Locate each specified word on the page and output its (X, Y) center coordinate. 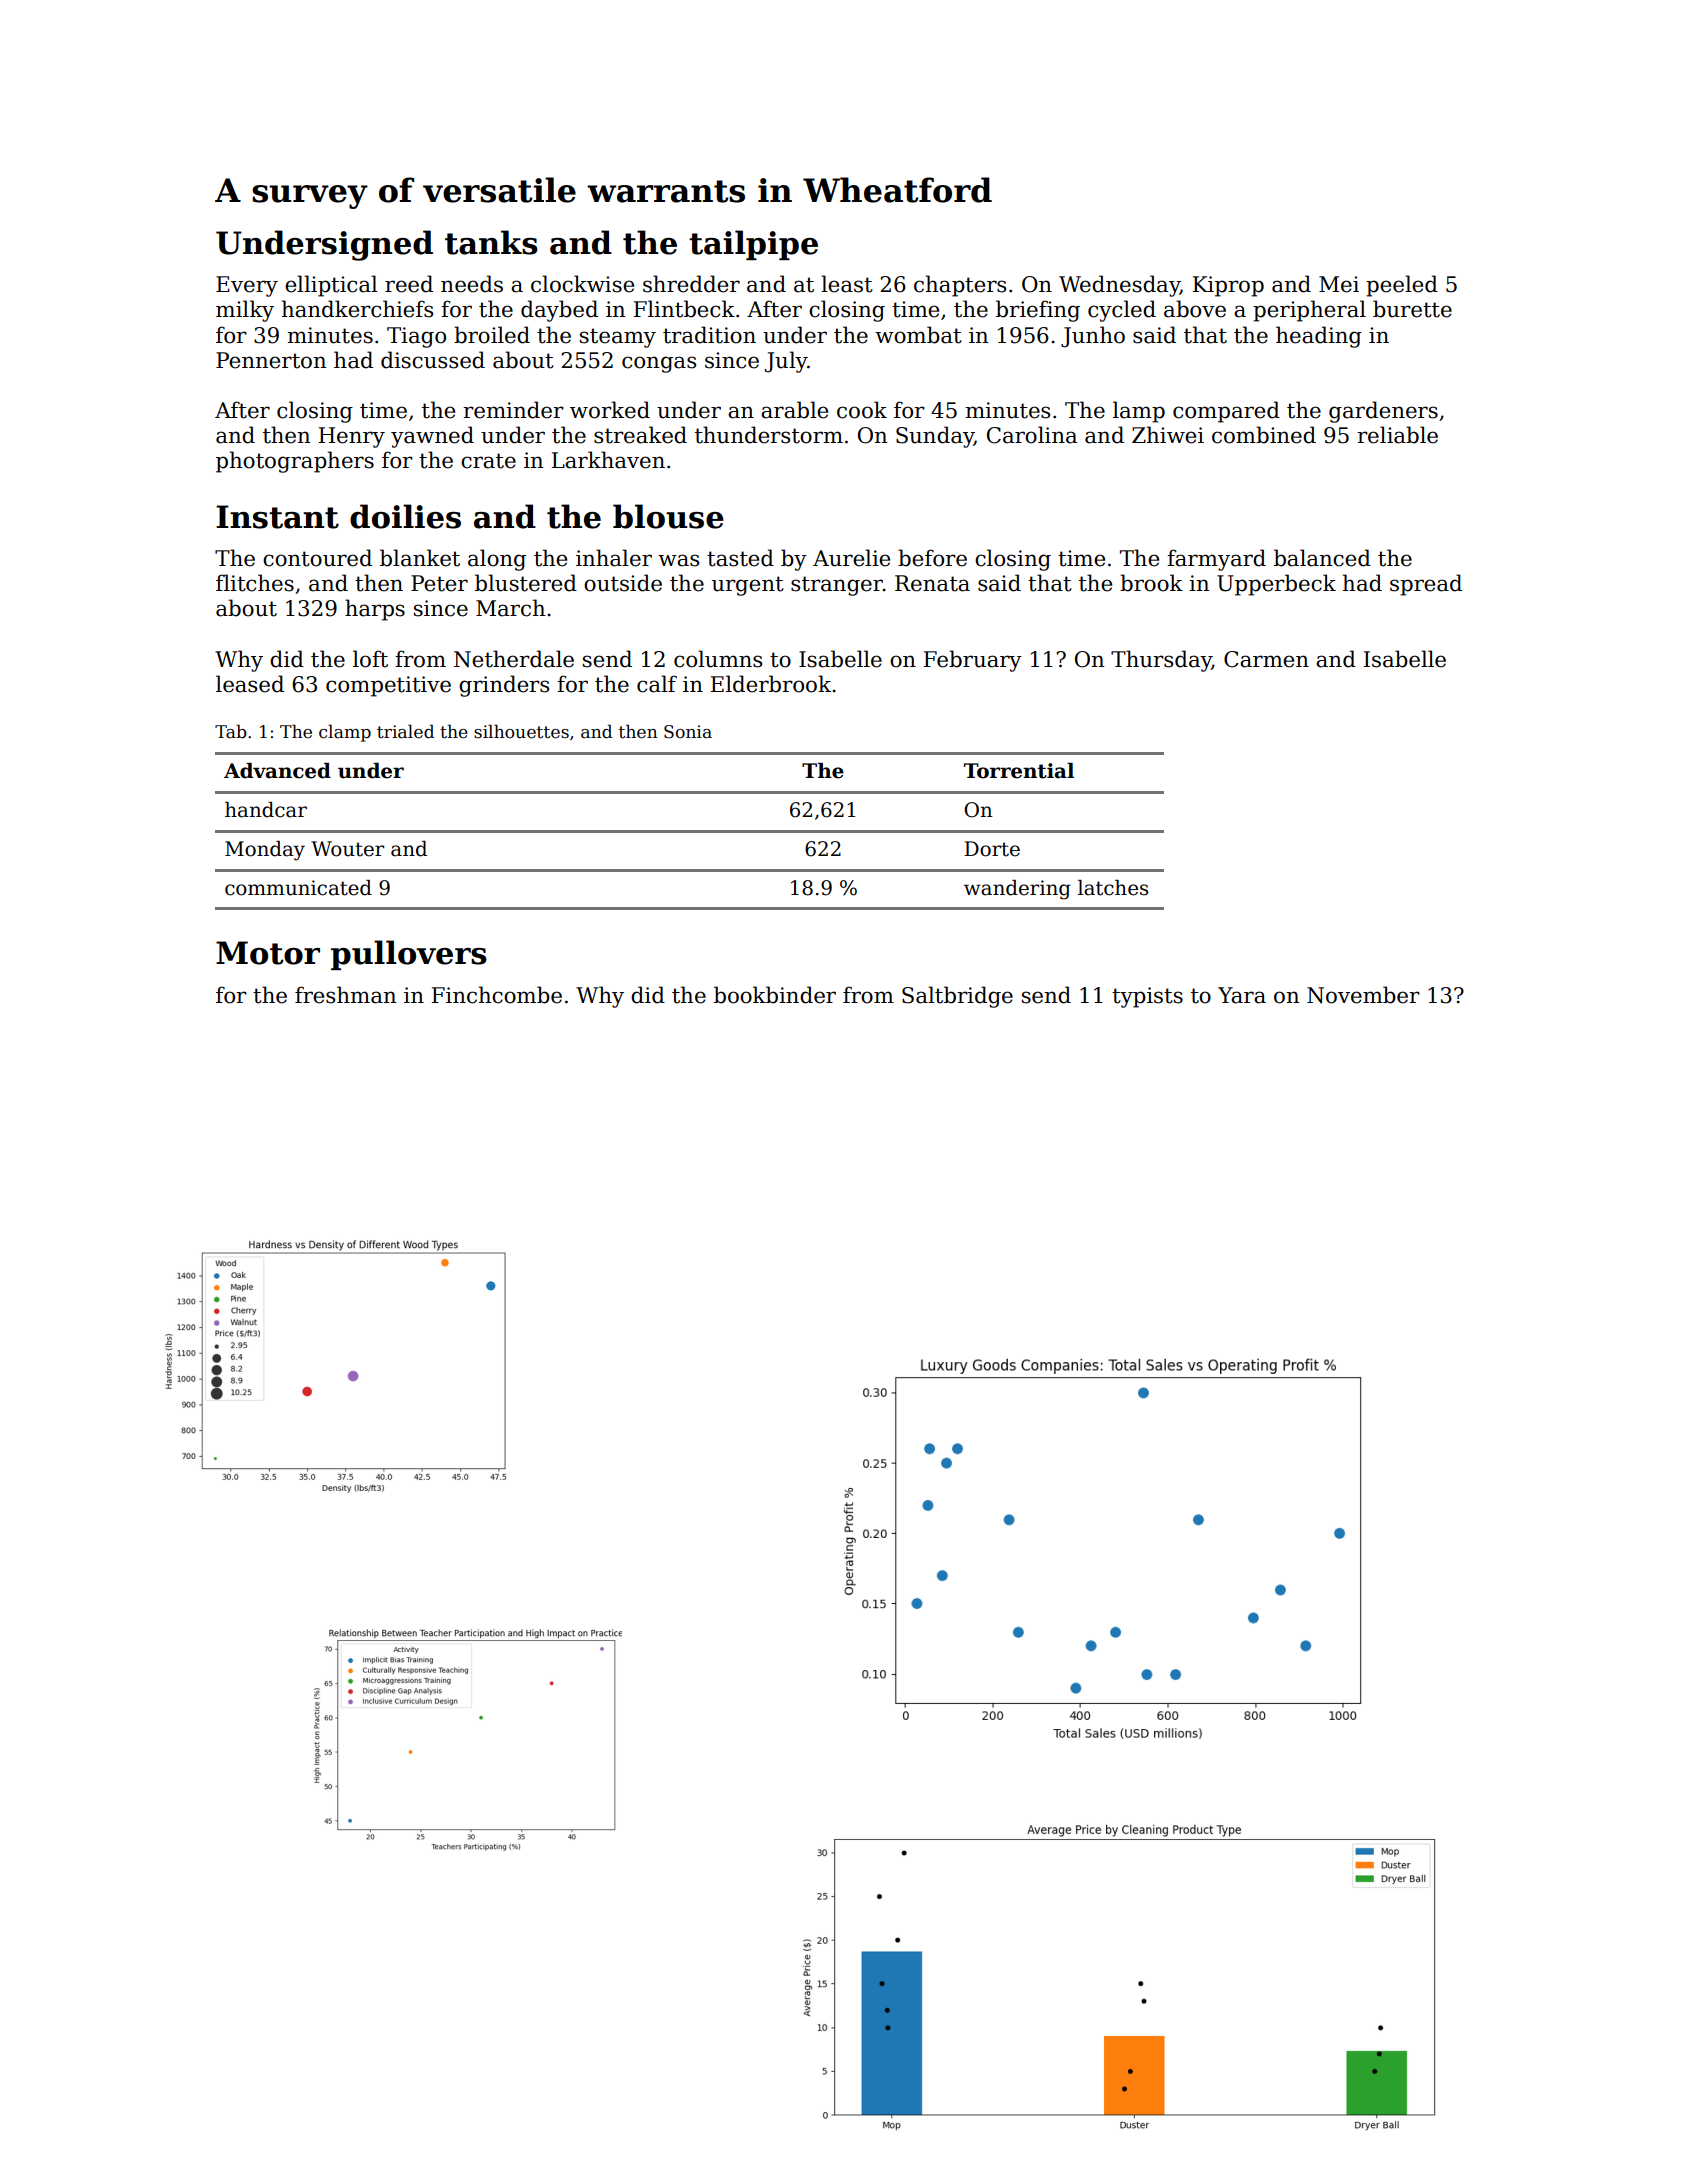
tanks (491, 242)
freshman (345, 995)
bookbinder (775, 995)
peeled (1402, 286)
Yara (1242, 995)
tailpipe (753, 245)
